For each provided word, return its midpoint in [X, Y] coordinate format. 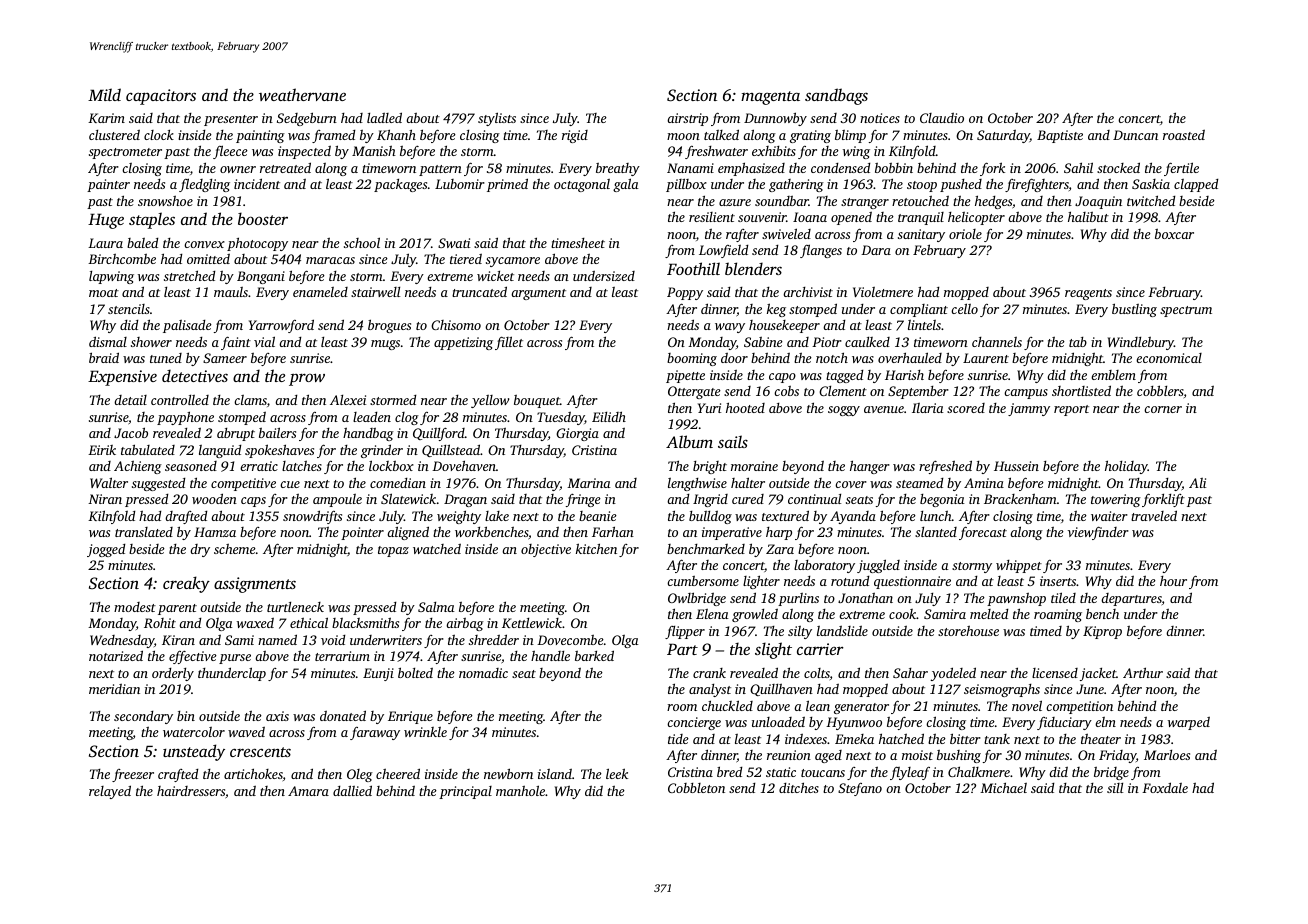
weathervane [302, 94]
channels [997, 342]
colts [817, 673]
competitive [243, 484]
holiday [1126, 467]
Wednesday [122, 641]
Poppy [685, 293]
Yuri [709, 408]
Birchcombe [122, 258]
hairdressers [191, 791]
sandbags [836, 96]
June [1090, 689]
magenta [770, 98]
